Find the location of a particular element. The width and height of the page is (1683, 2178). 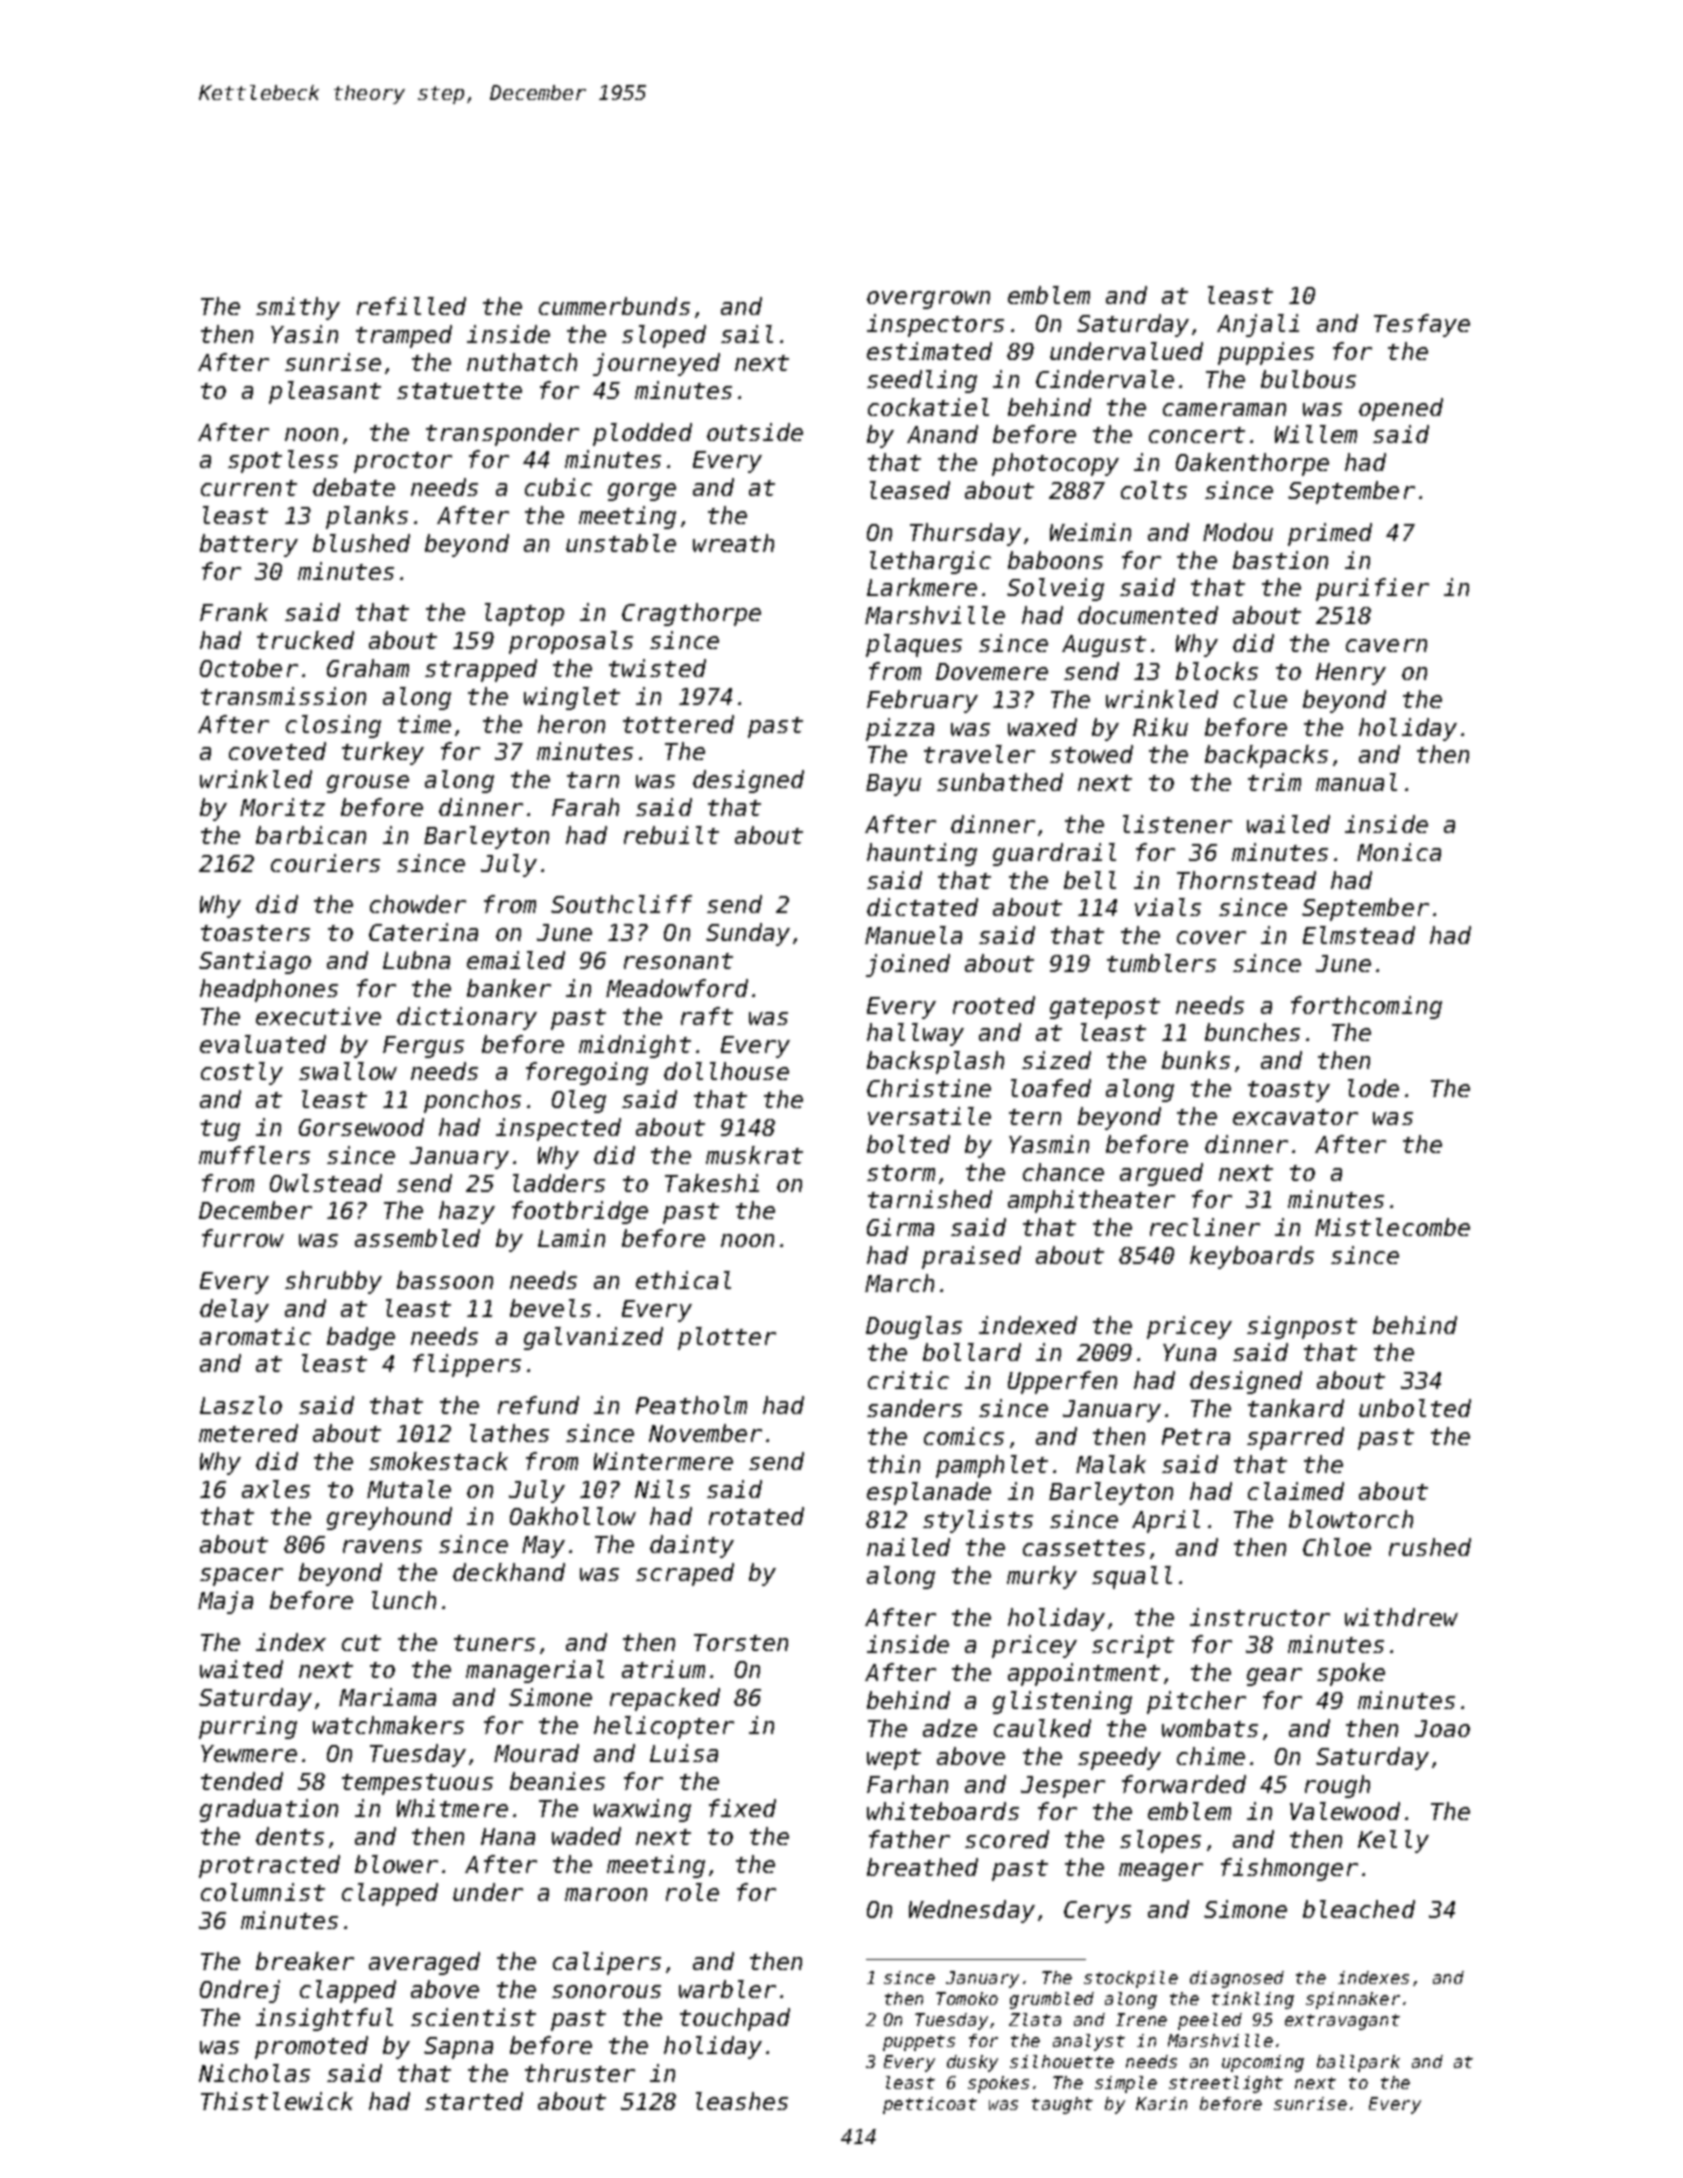

smithy is located at coordinates (298, 308).
